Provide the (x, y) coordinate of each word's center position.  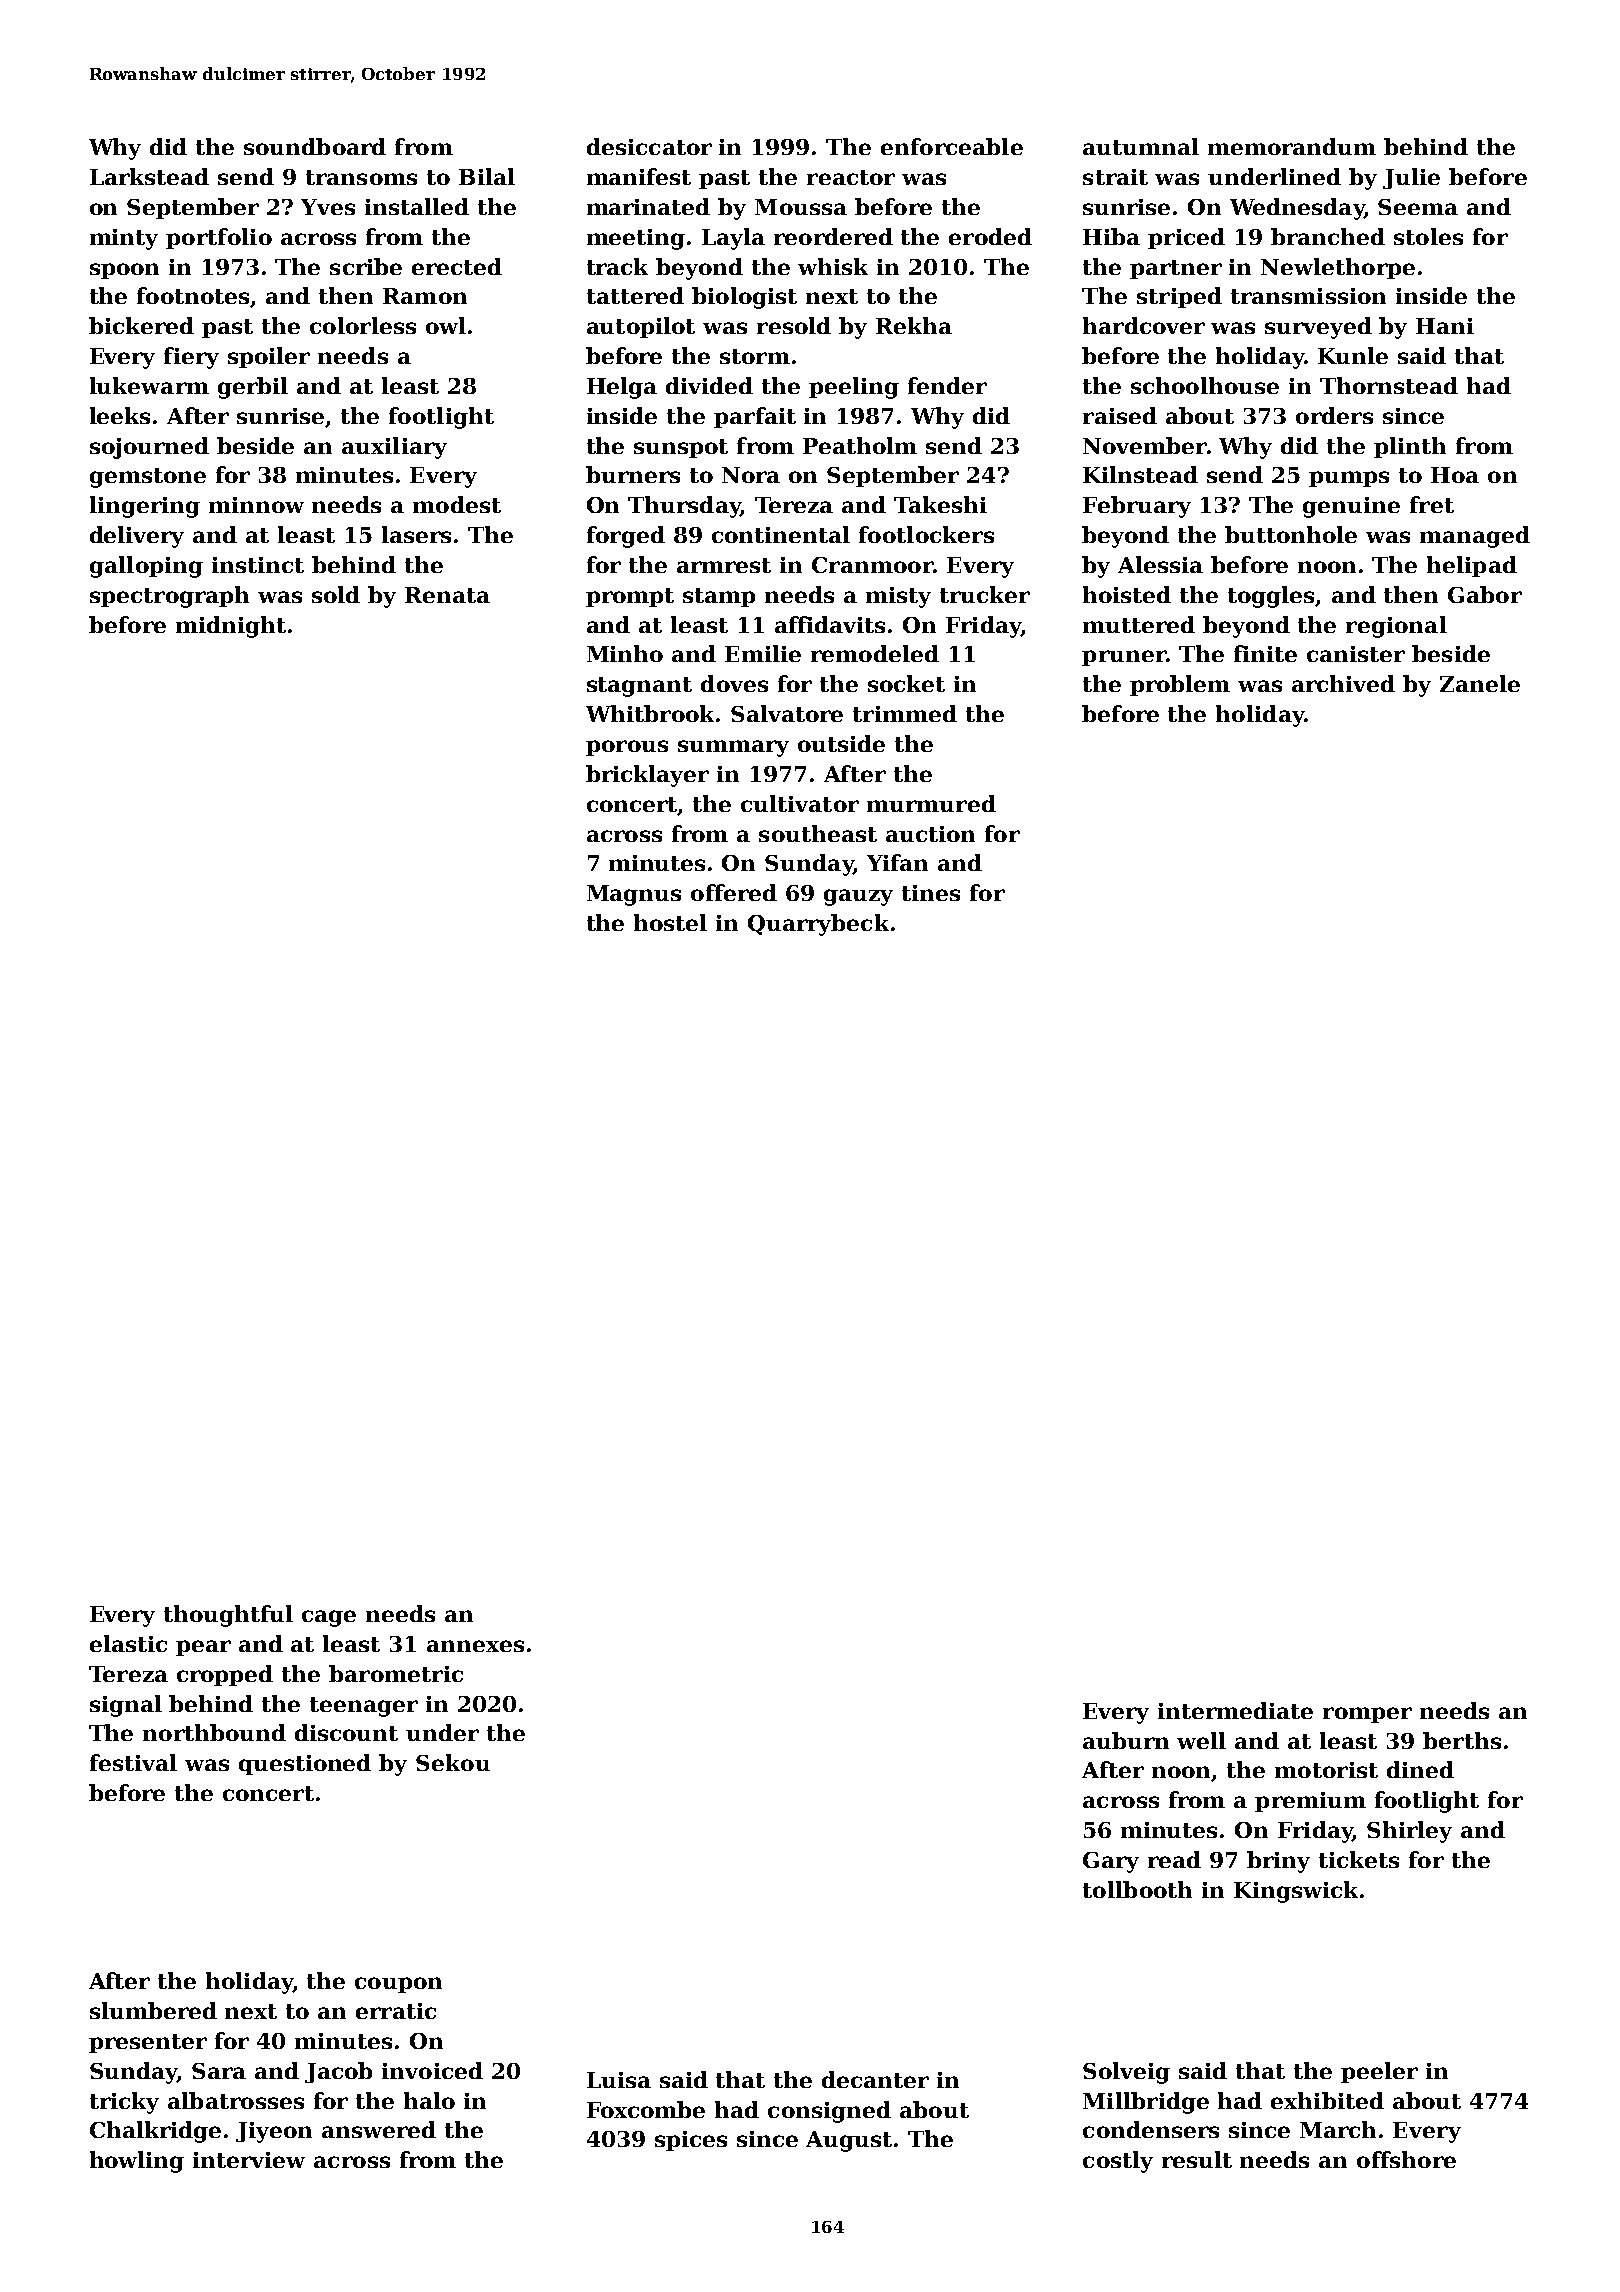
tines (931, 893)
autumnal (1141, 146)
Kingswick (1296, 1892)
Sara (219, 2071)
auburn (1126, 1740)
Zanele (1480, 683)
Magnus (634, 895)
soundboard (315, 146)
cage (329, 1618)
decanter (875, 2079)
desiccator (649, 146)
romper (1367, 1715)
